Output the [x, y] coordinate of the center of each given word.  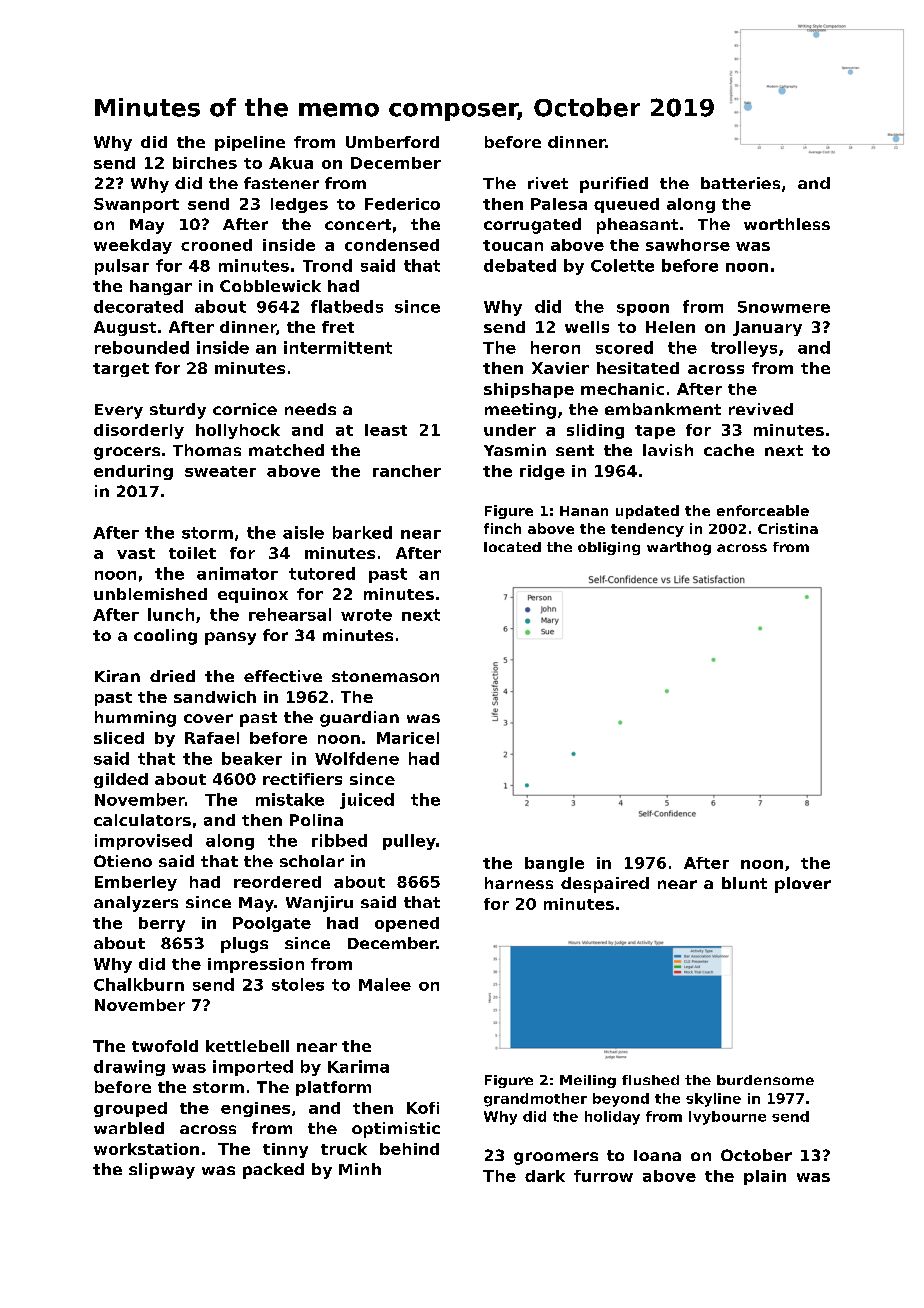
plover [803, 885]
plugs [244, 945]
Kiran [117, 676]
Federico [402, 204]
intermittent [338, 347]
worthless [787, 224]
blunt [744, 883]
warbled [129, 1128]
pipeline [250, 143]
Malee [385, 984]
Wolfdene [357, 758]
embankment [663, 409]
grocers [127, 453]
